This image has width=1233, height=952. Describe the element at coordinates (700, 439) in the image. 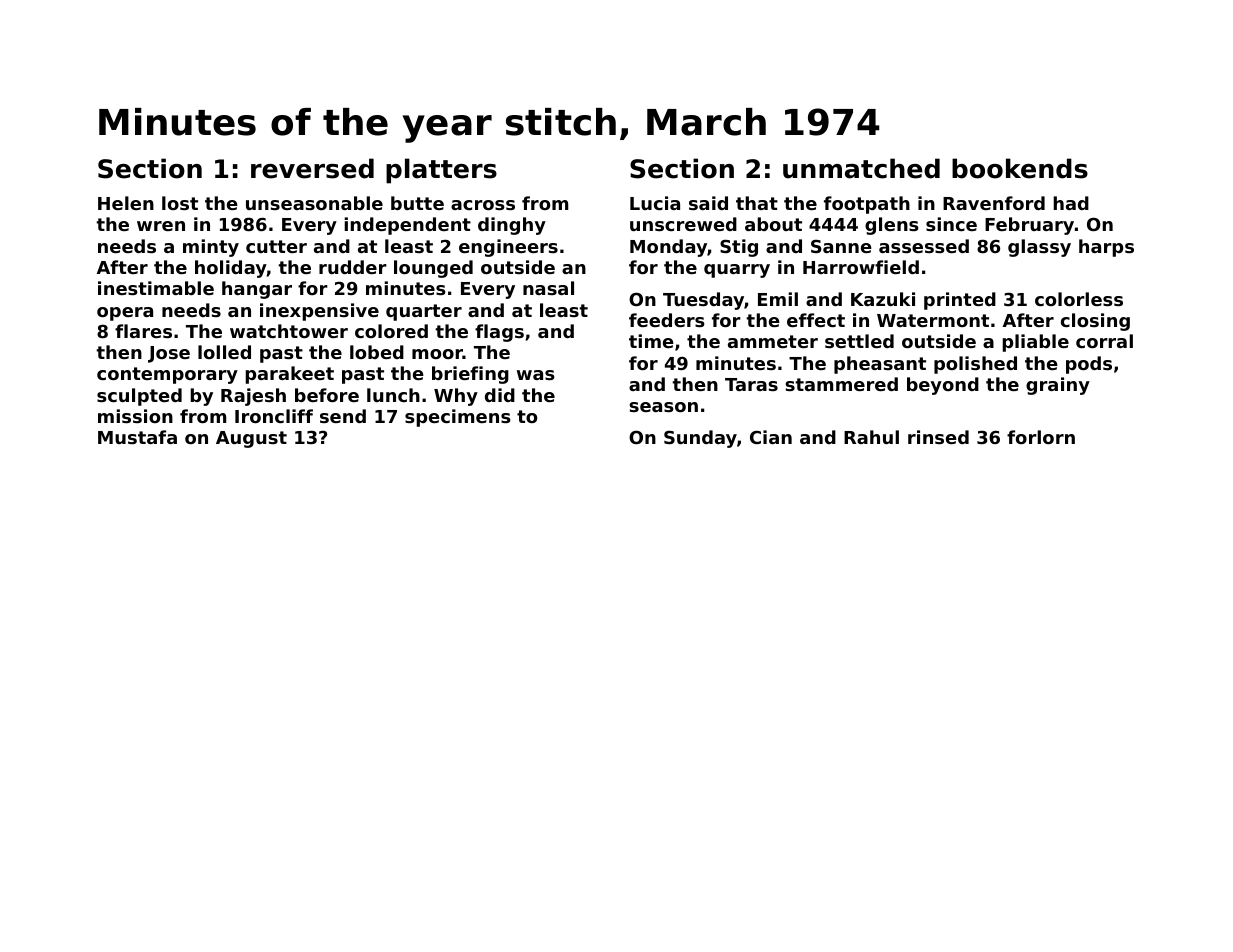

I see `Sunday` at that location.
